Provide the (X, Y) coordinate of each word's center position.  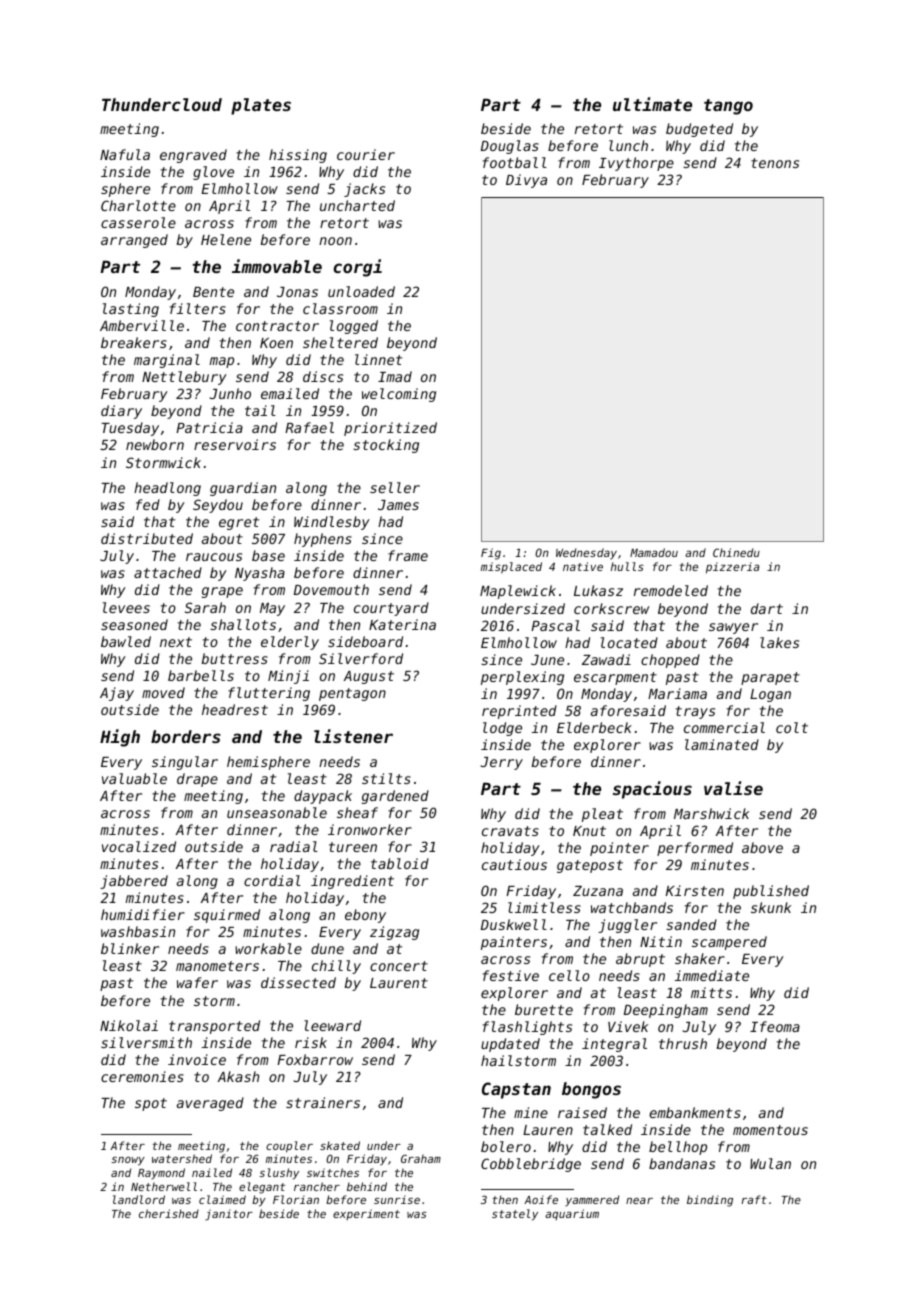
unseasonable (277, 812)
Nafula (125, 154)
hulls (627, 566)
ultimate (652, 104)
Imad (395, 376)
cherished (169, 1213)
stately (515, 1215)
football (515, 162)
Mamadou (654, 552)
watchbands (632, 907)
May (272, 609)
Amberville (142, 325)
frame (408, 555)
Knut (589, 831)
